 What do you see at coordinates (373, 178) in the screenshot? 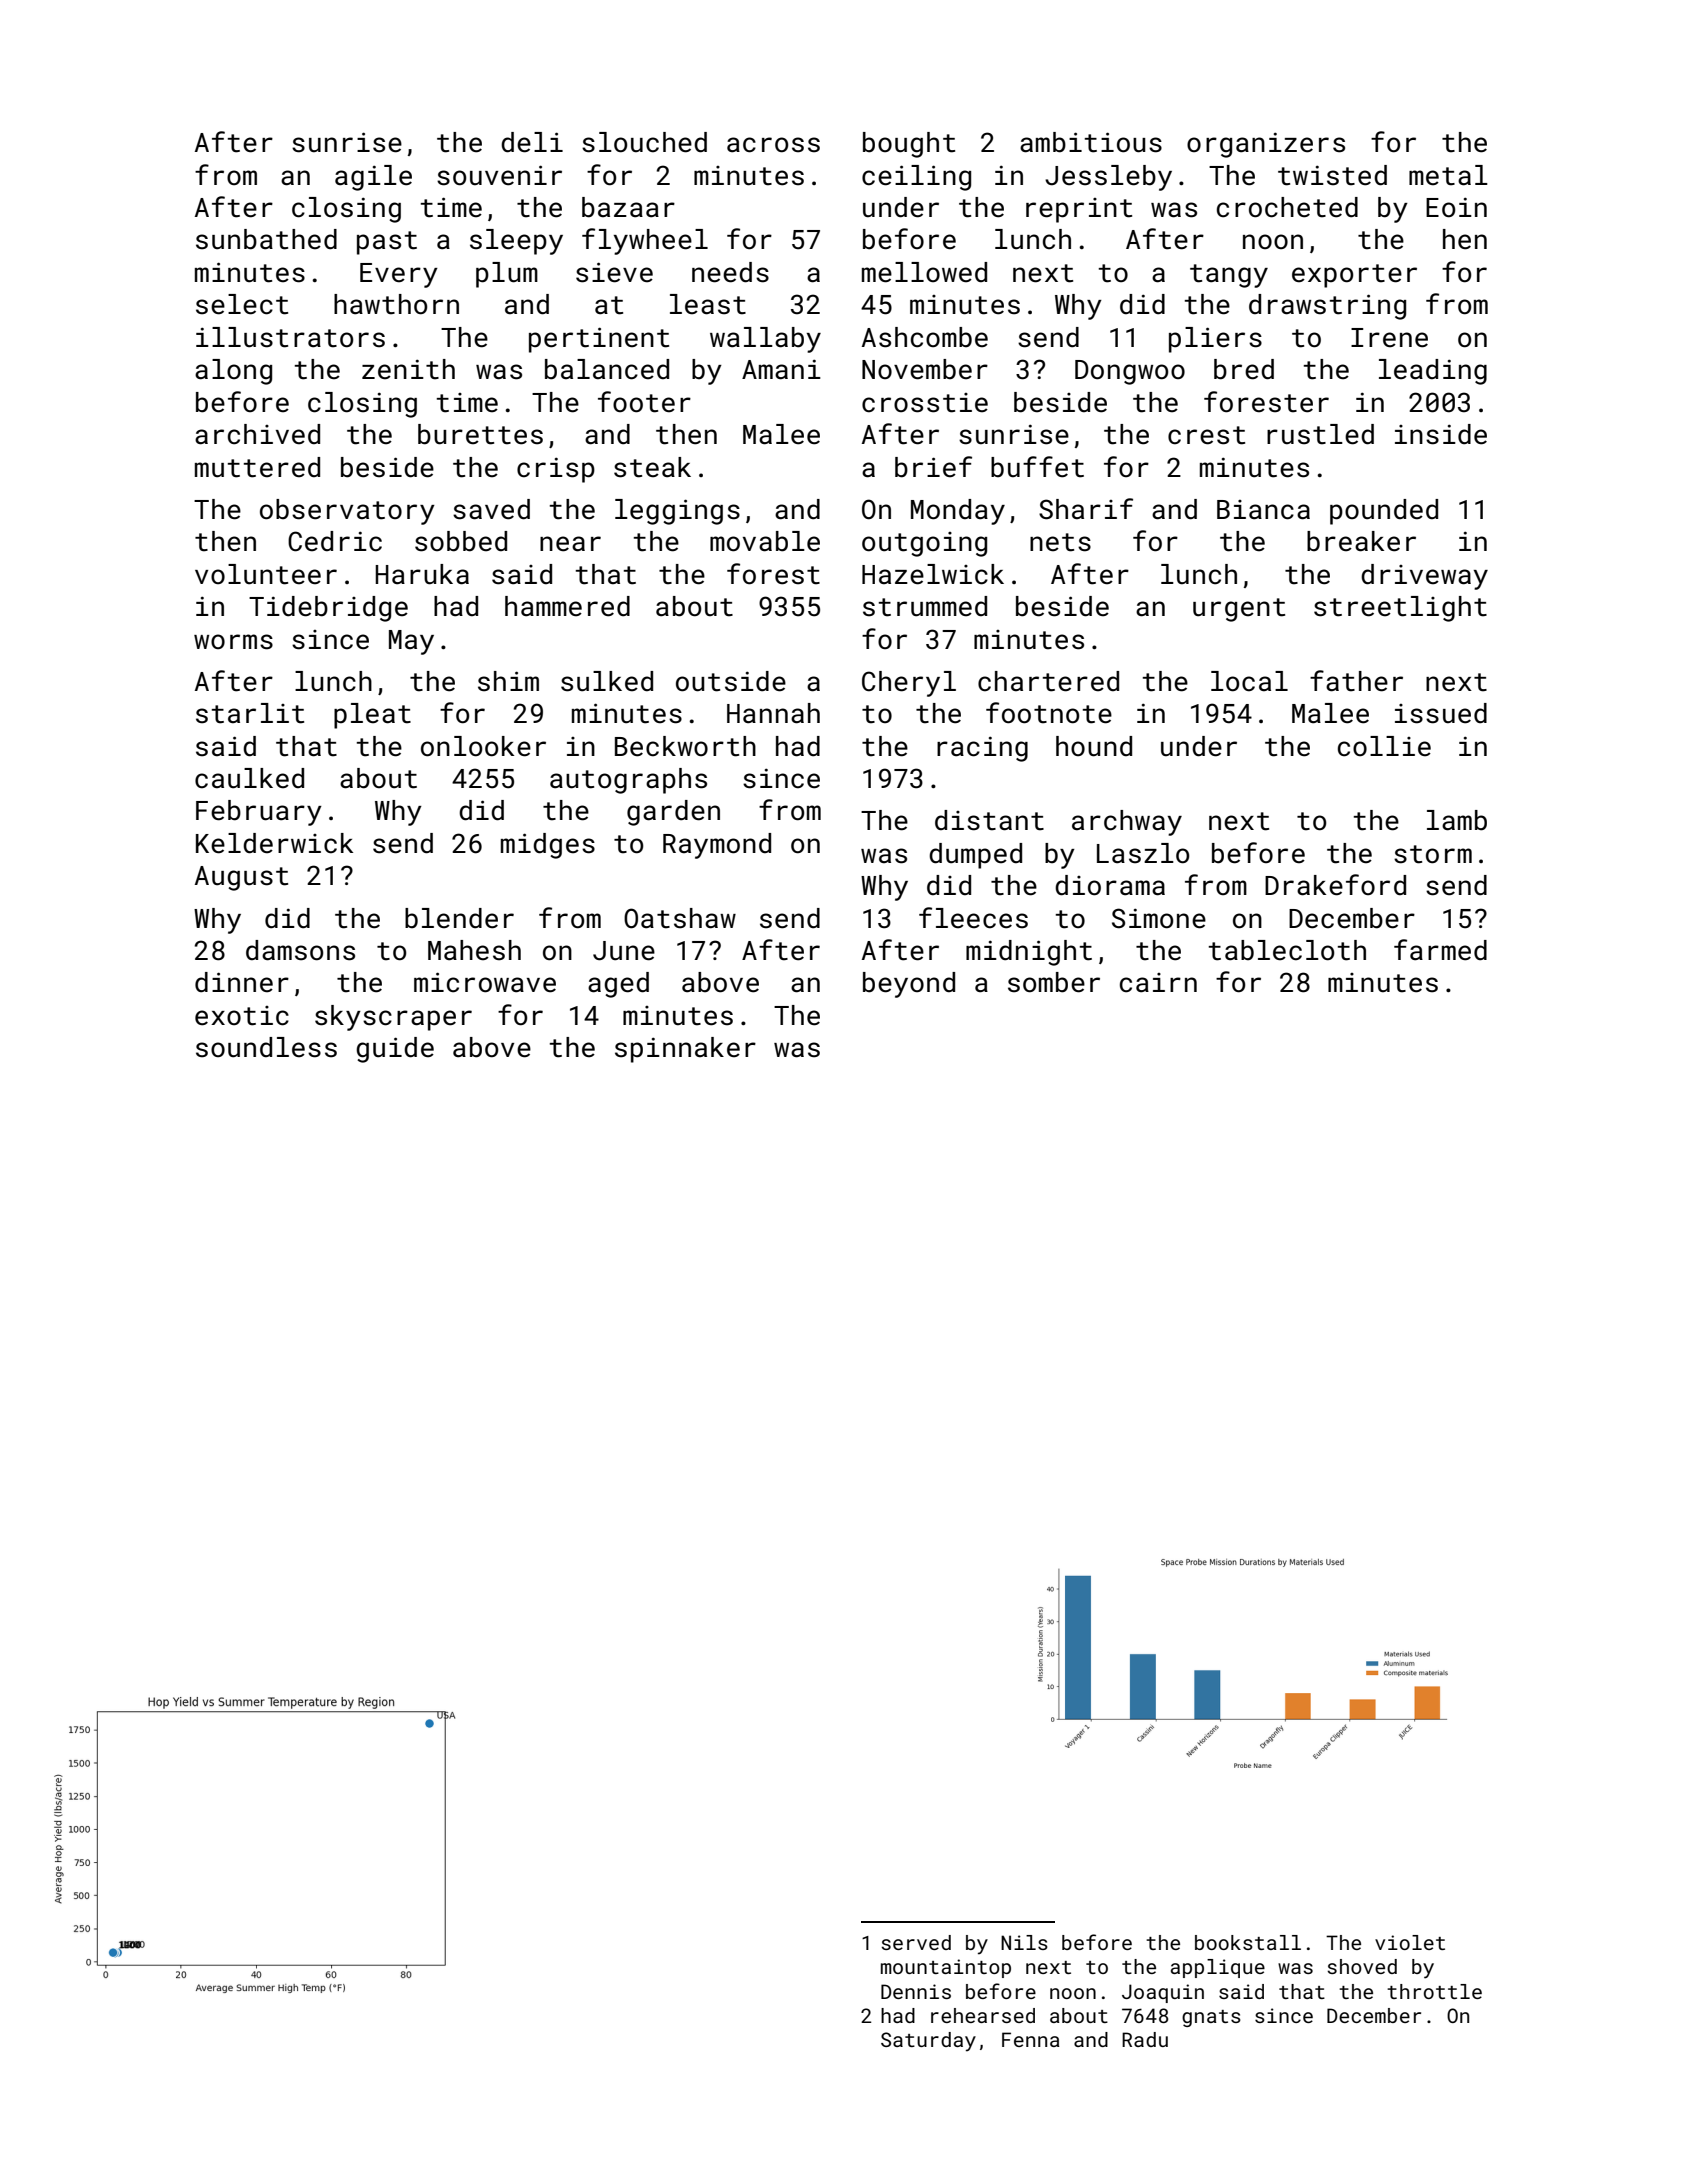
I see `agile` at bounding box center [373, 178].
